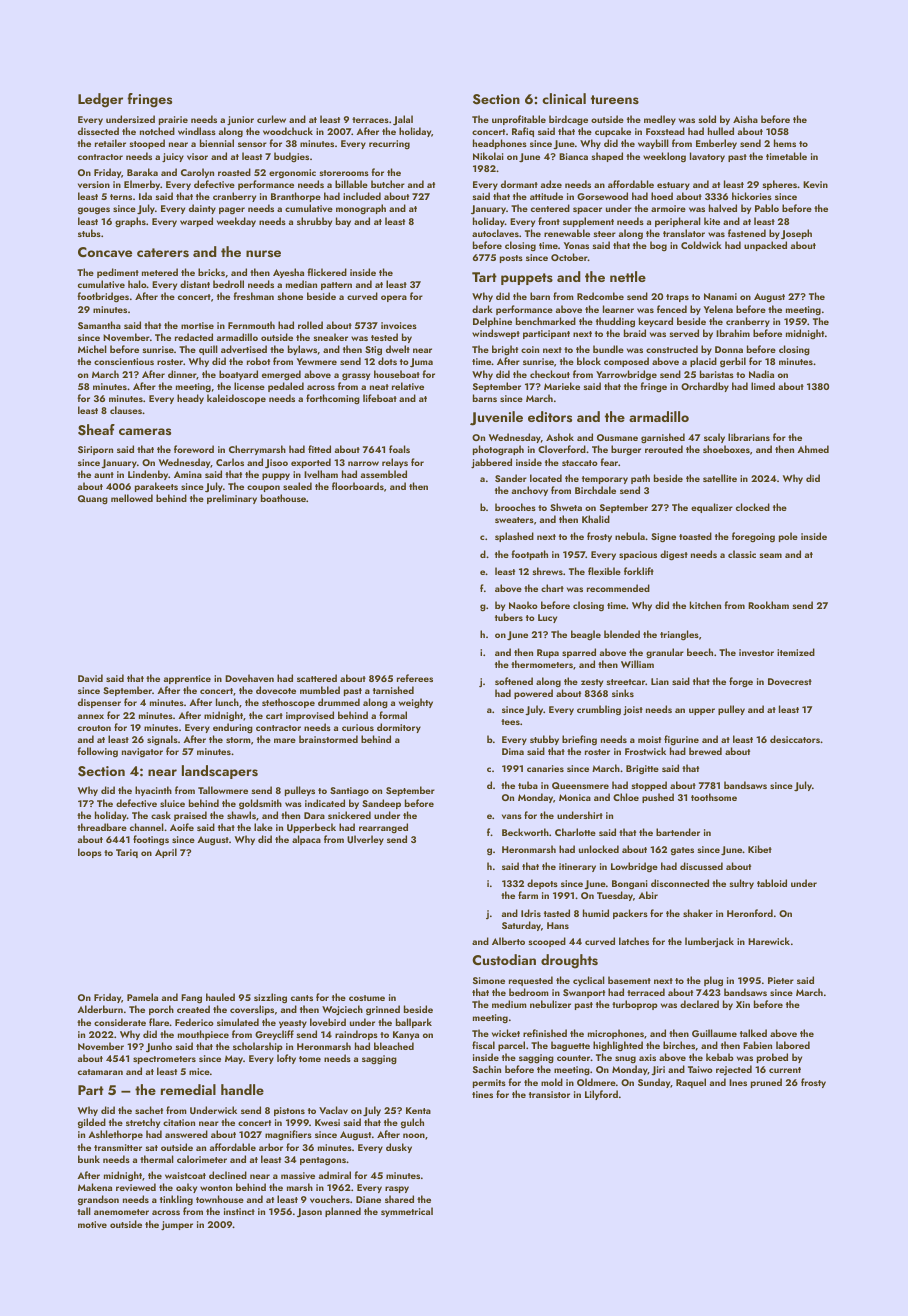  Describe the element at coordinates (796, 234) in the screenshot. I see `Joseph` at that location.
